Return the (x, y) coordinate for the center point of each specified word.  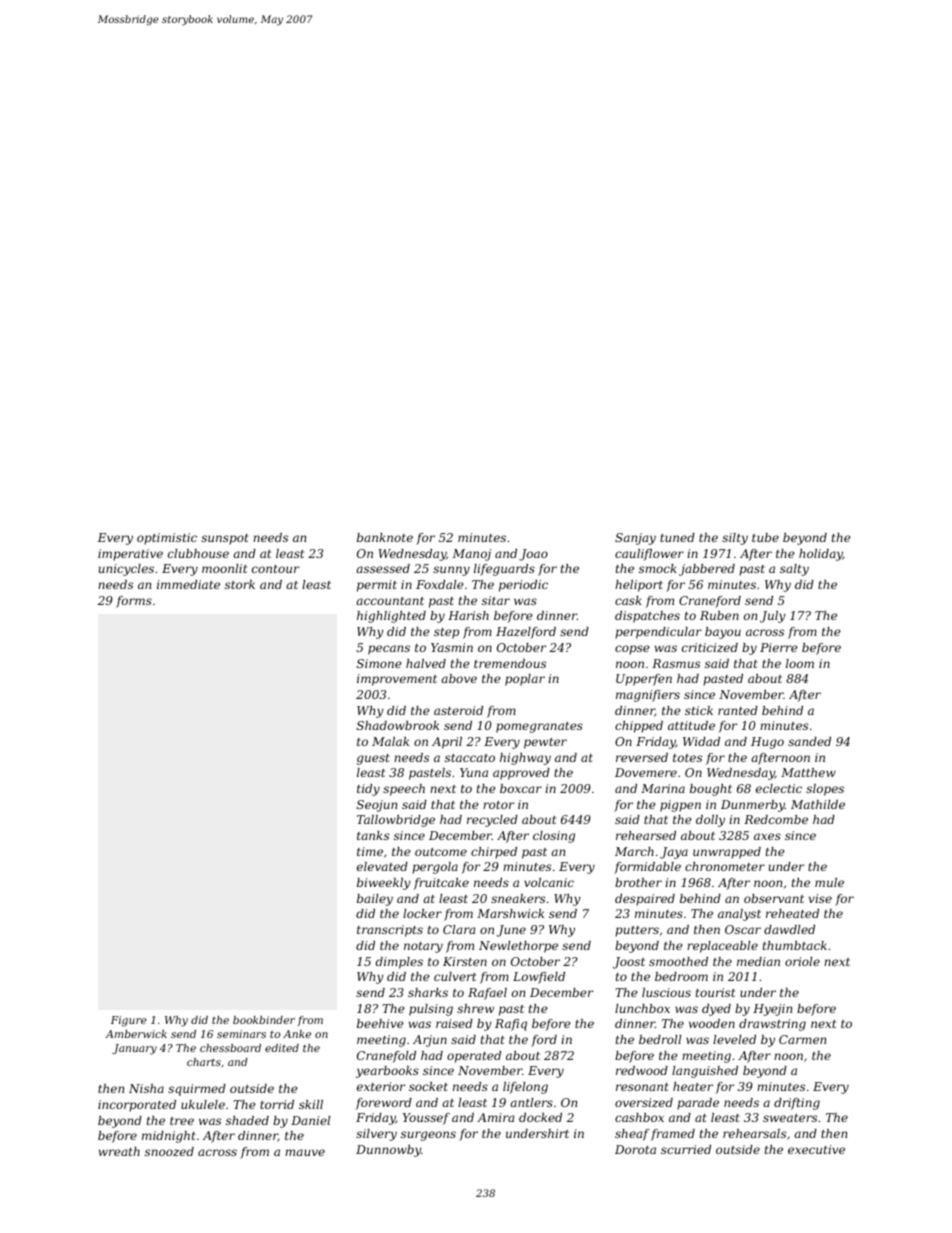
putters (637, 931)
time (370, 851)
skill (311, 1104)
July (773, 617)
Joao (533, 555)
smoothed (678, 961)
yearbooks (387, 1072)
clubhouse (198, 553)
